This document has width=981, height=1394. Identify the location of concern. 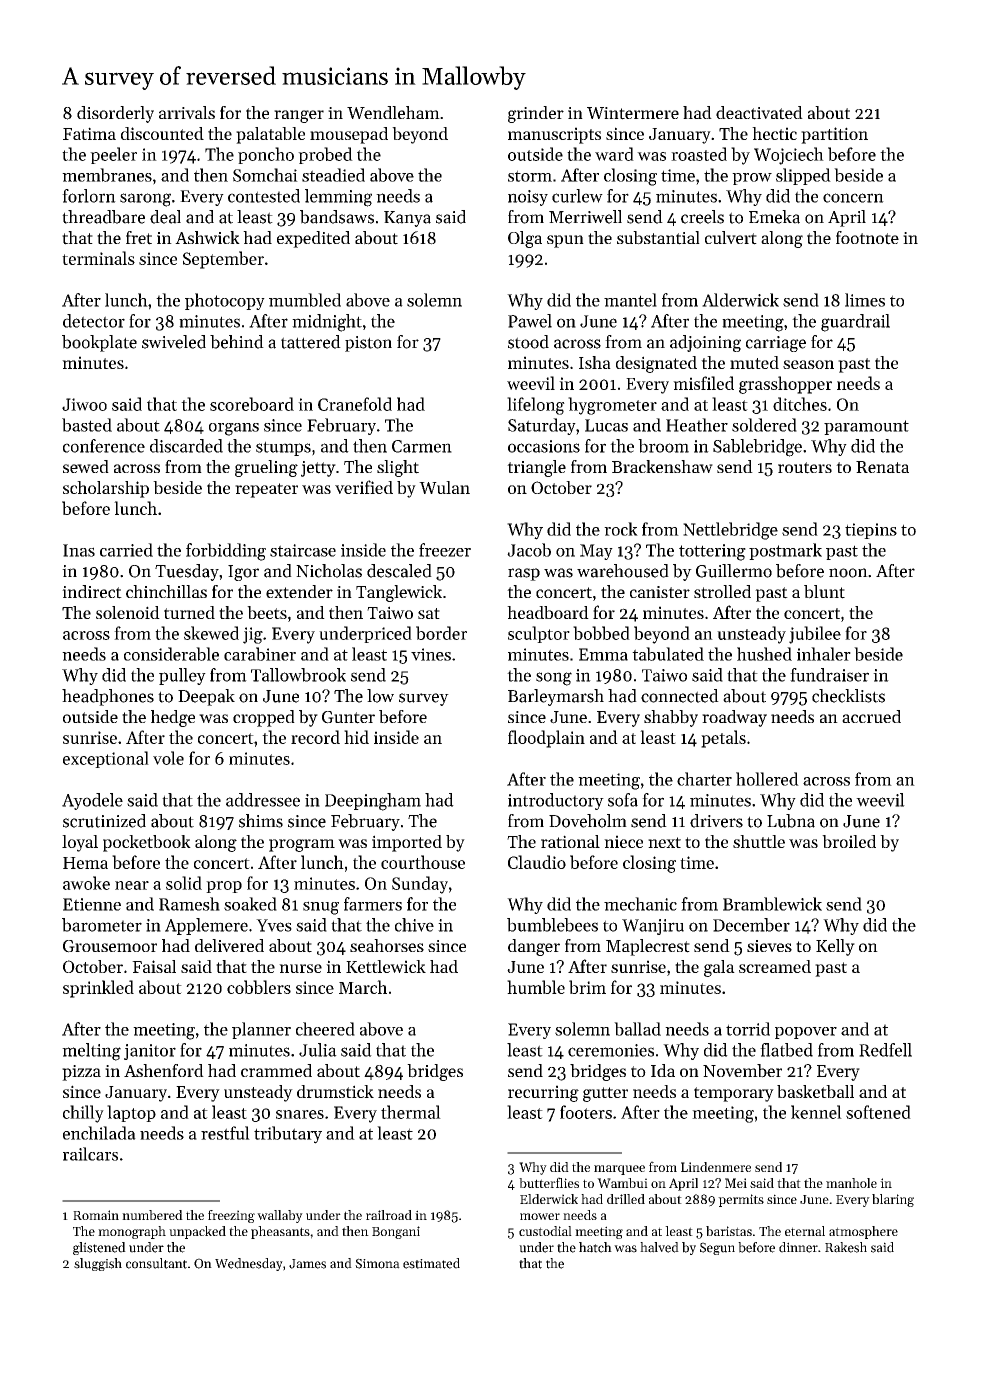
(853, 198).
